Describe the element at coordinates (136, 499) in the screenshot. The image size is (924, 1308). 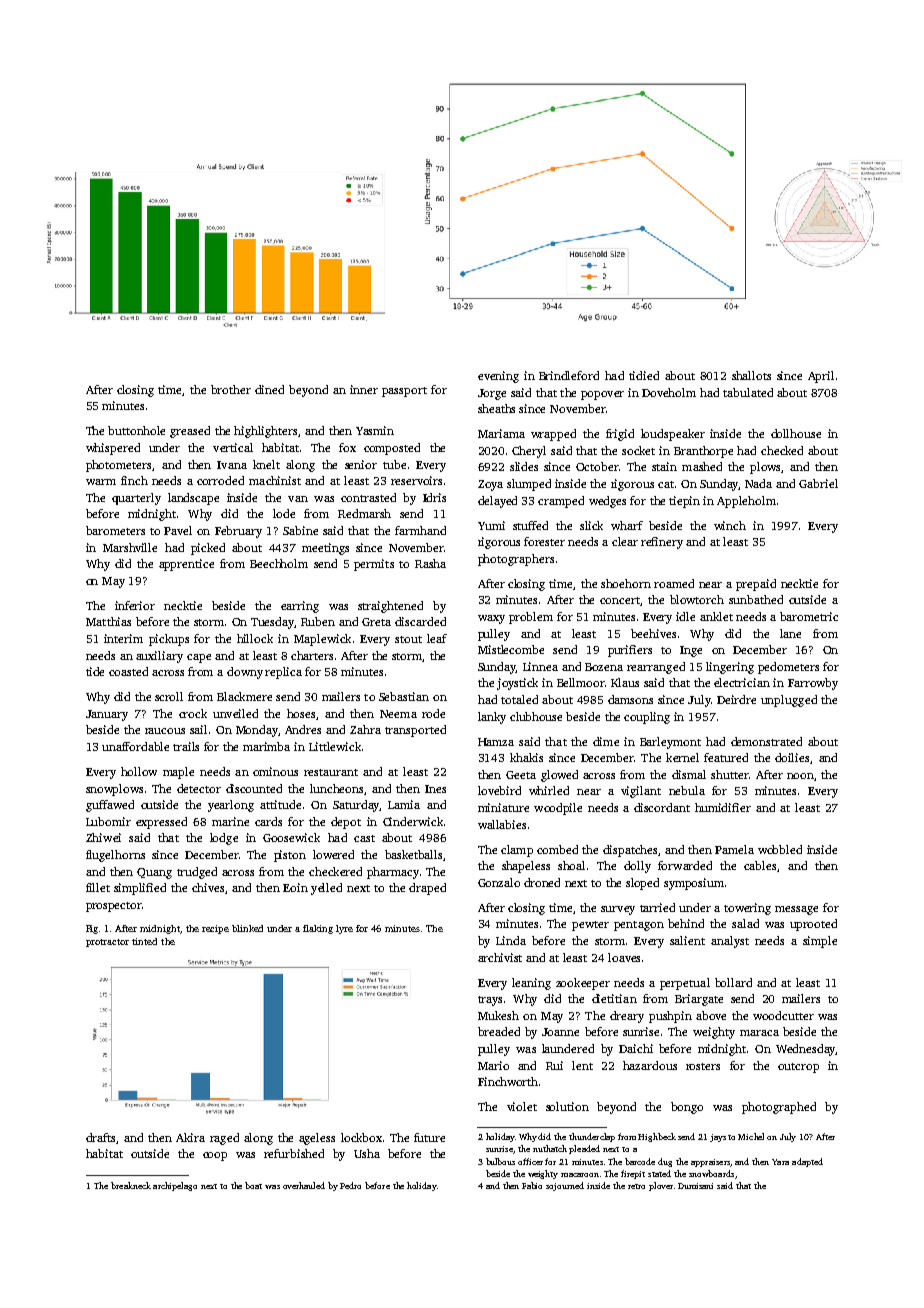
I see `quarterly` at that location.
